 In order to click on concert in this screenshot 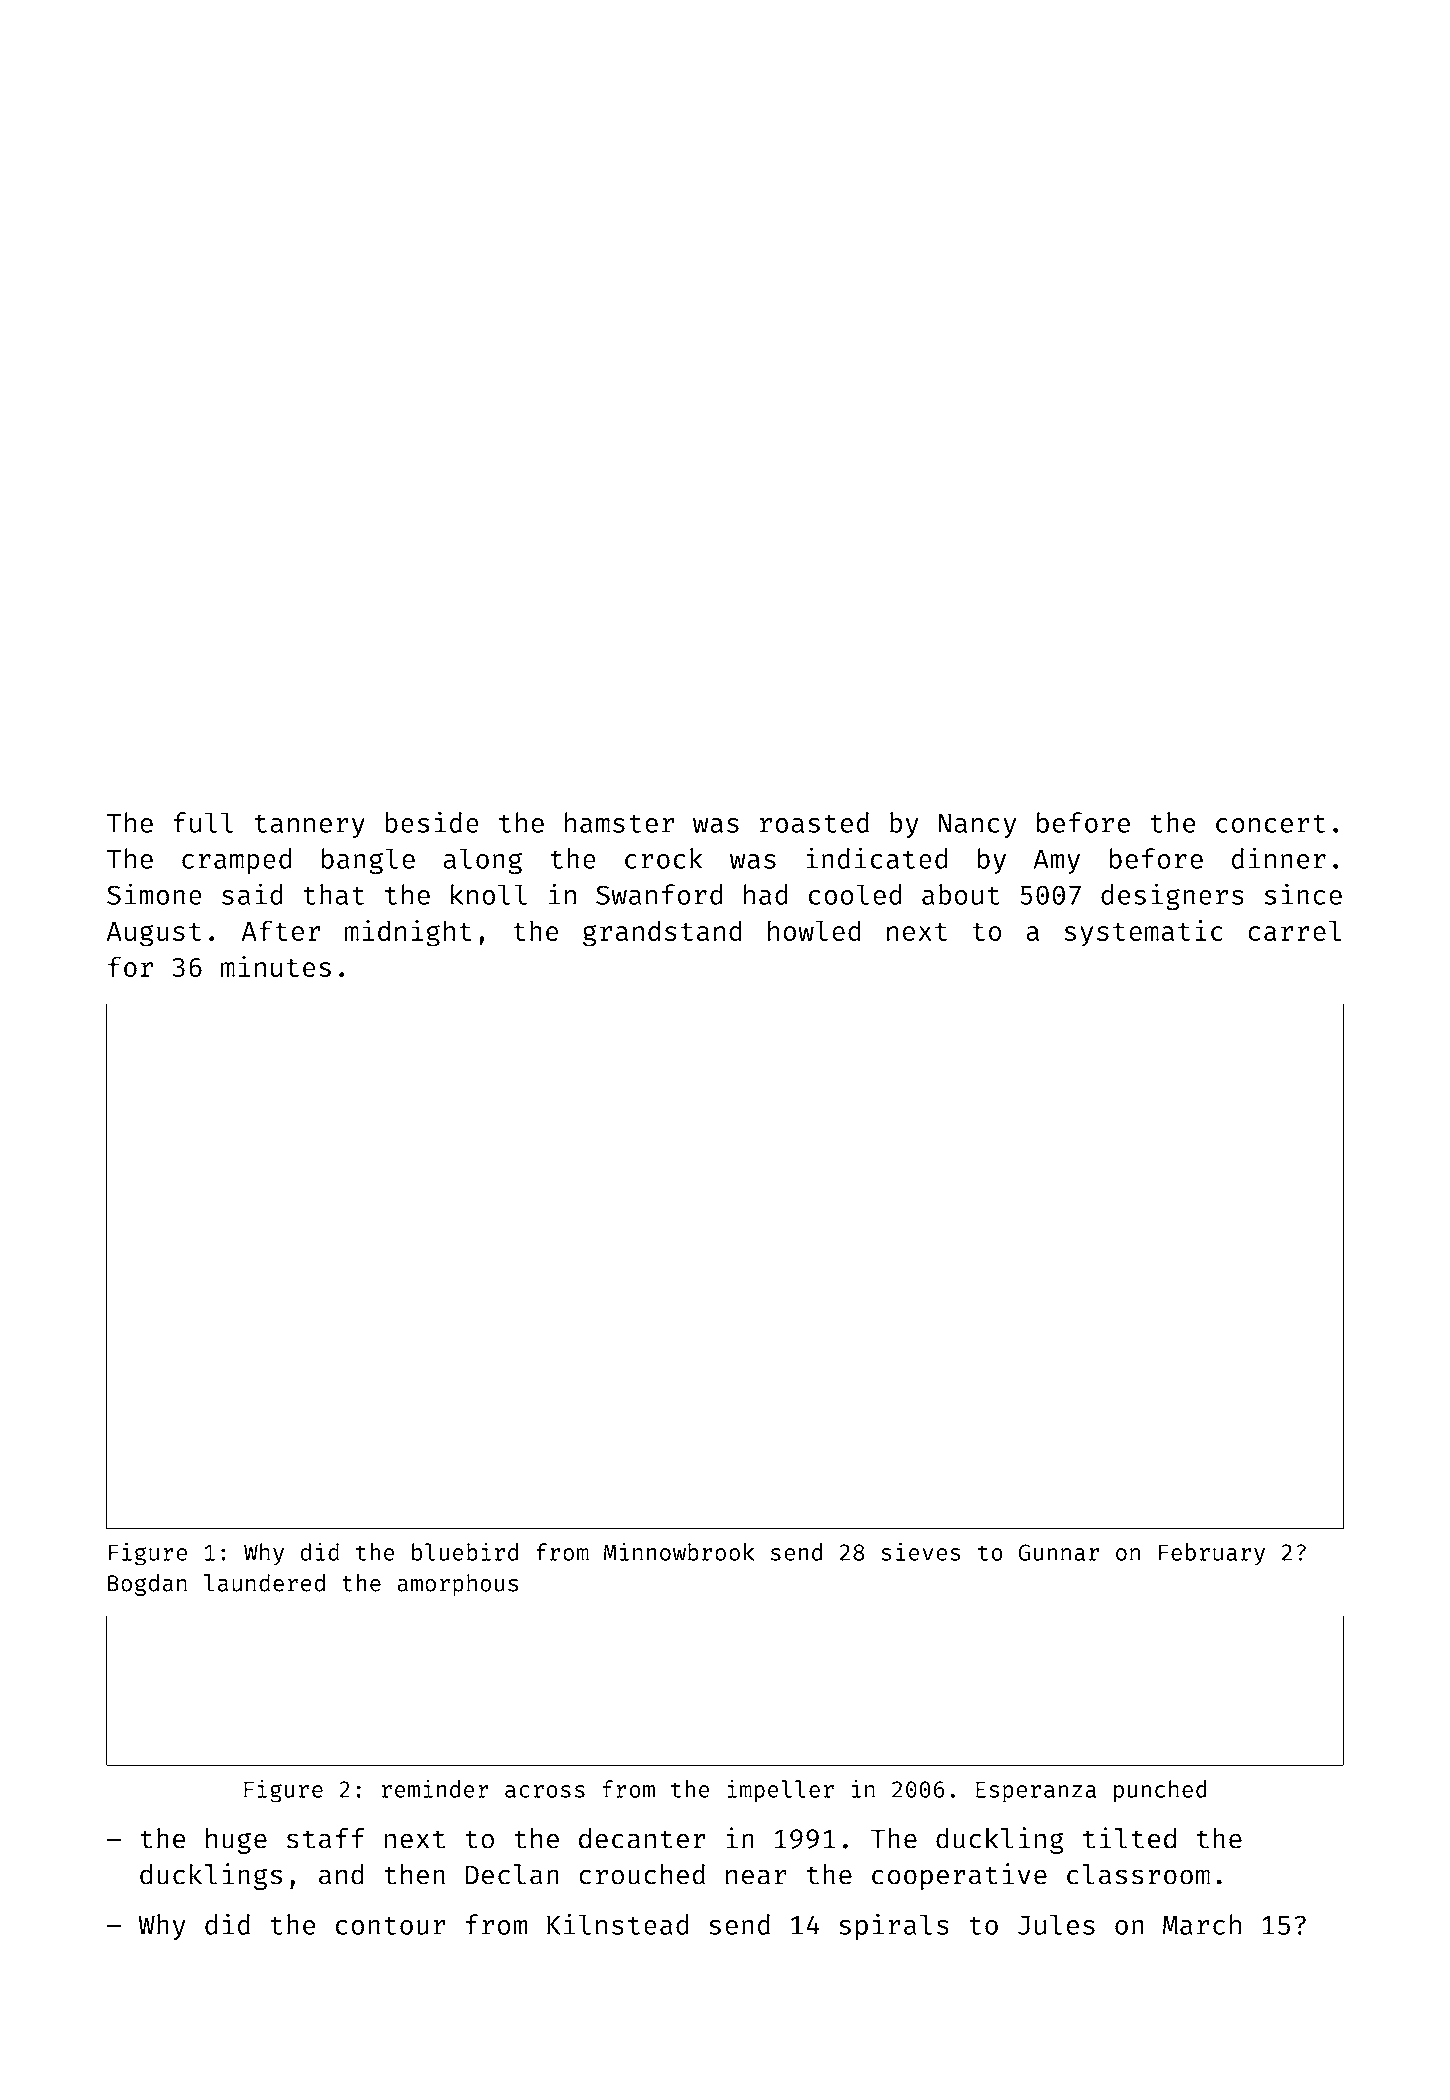, I will do `click(1270, 824)`.
